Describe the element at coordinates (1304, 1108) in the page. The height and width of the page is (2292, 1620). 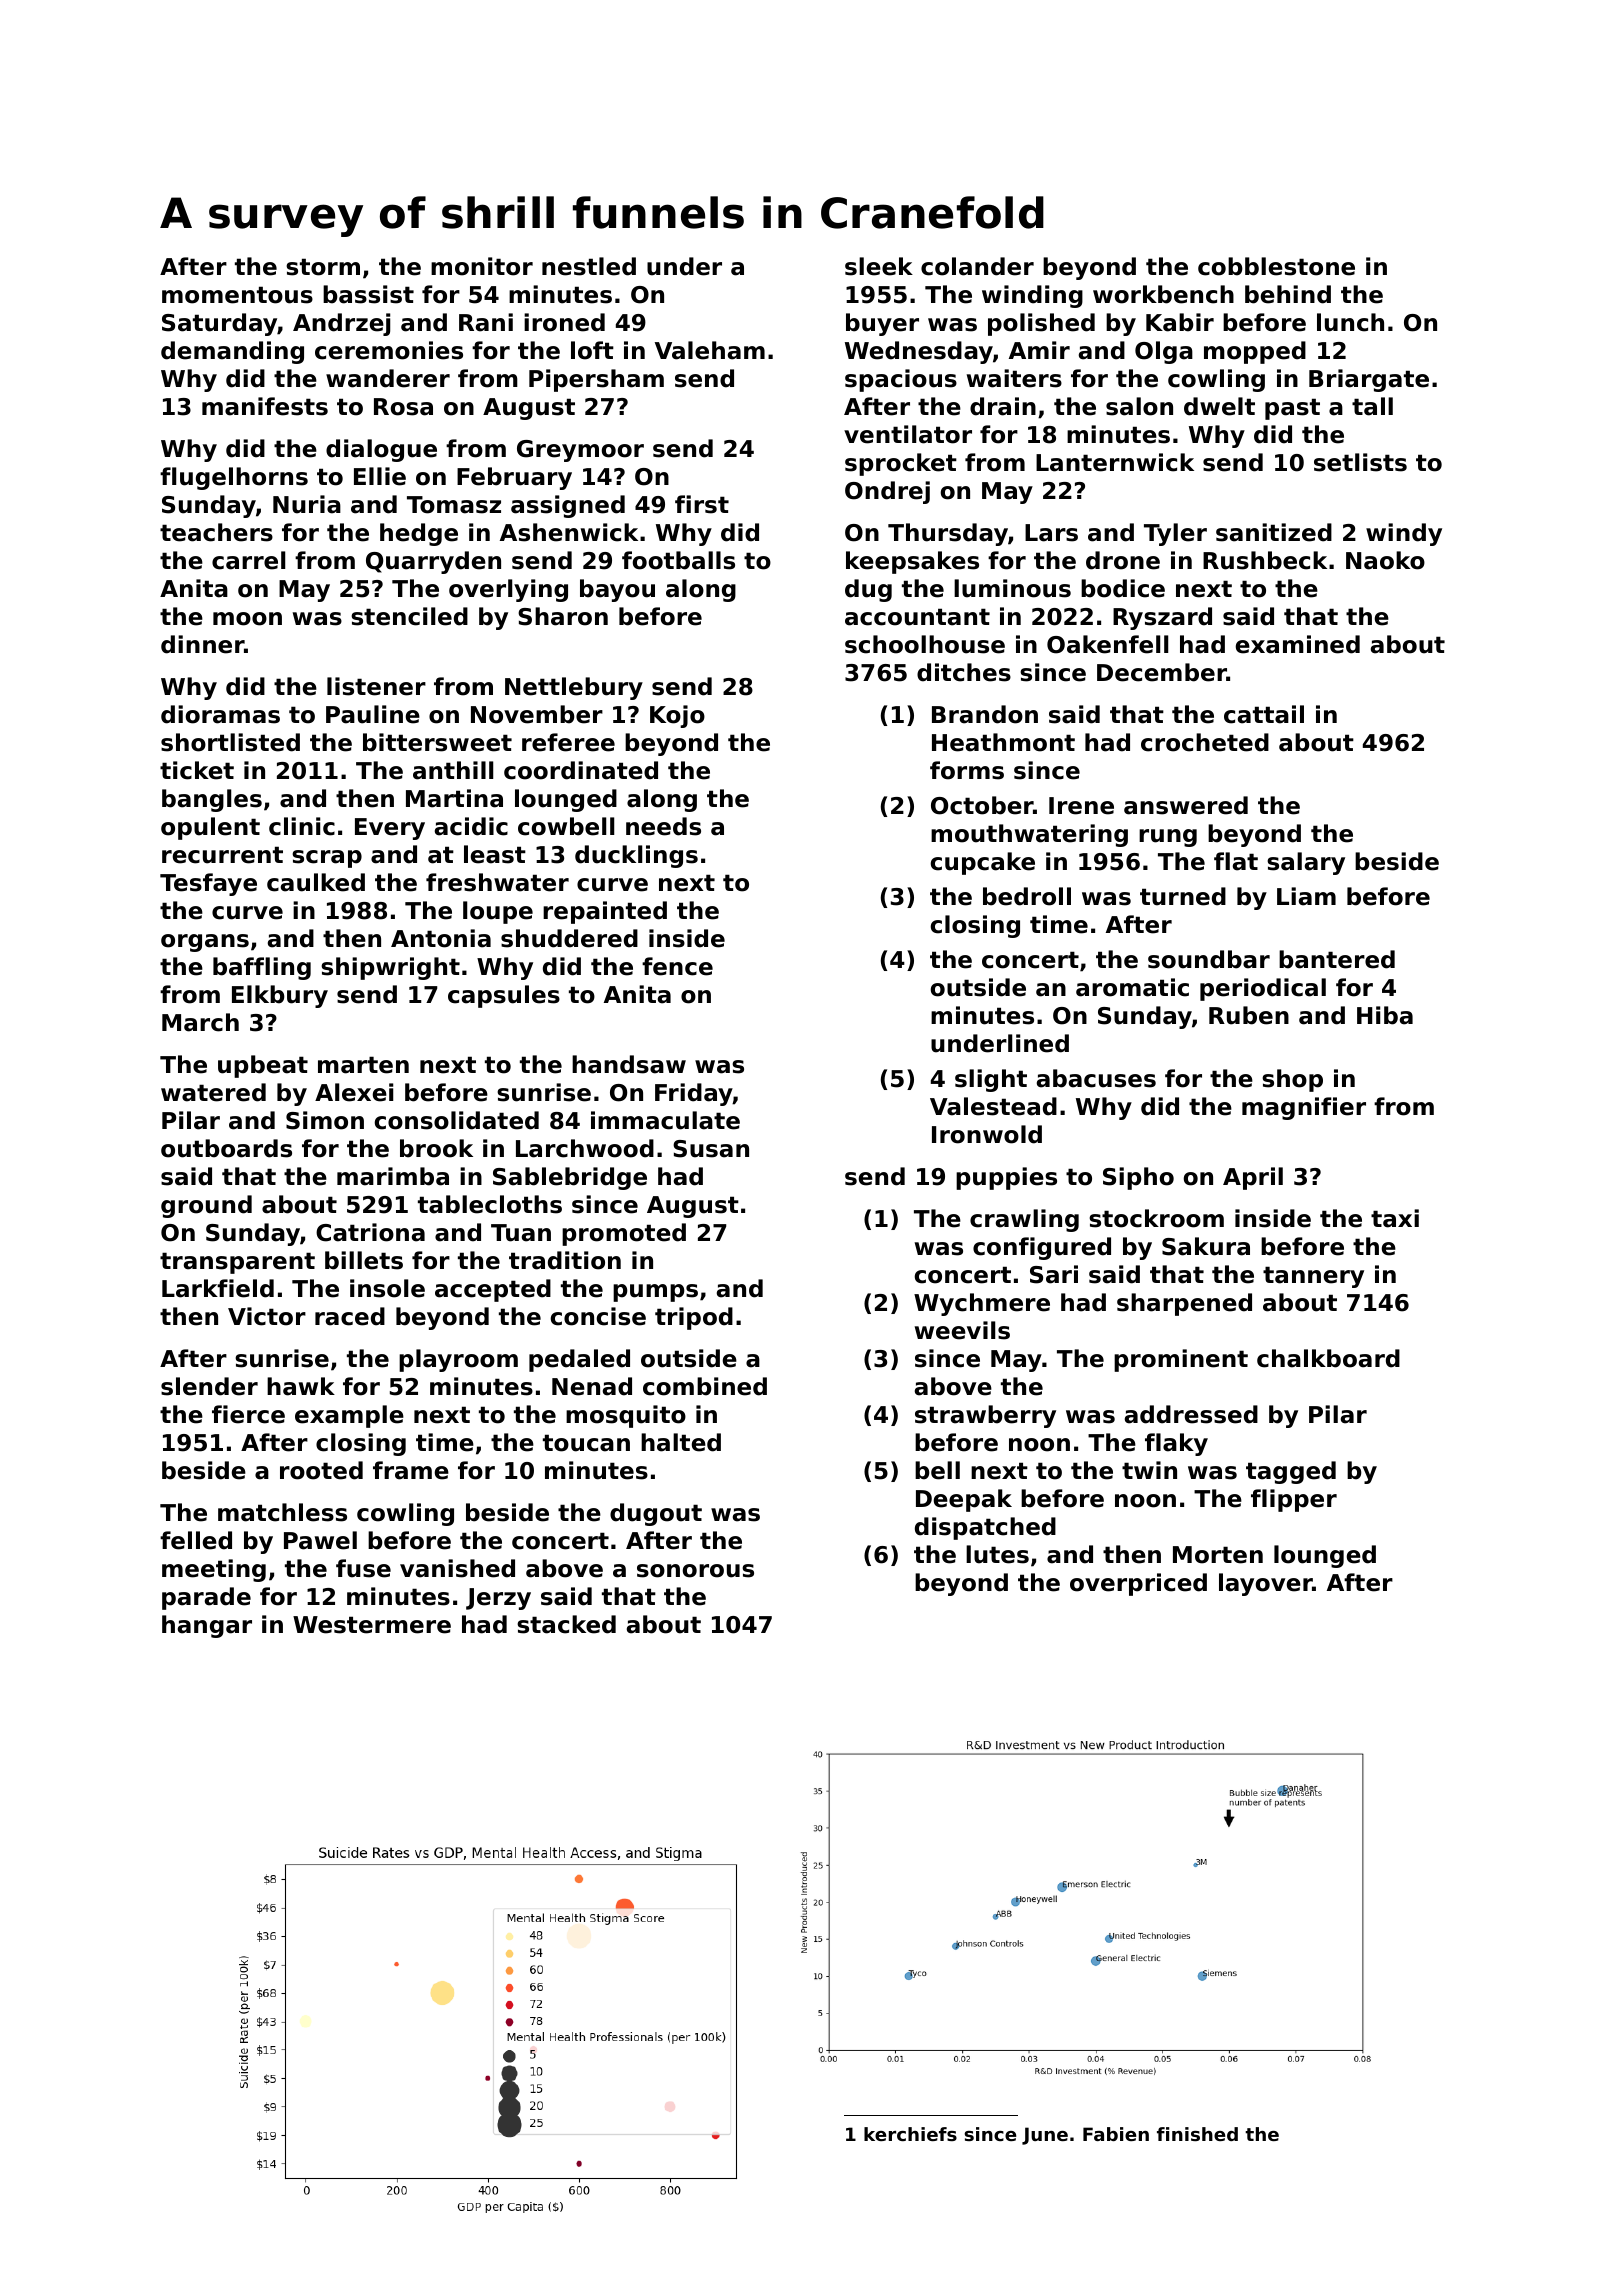
I see `magnifier` at that location.
